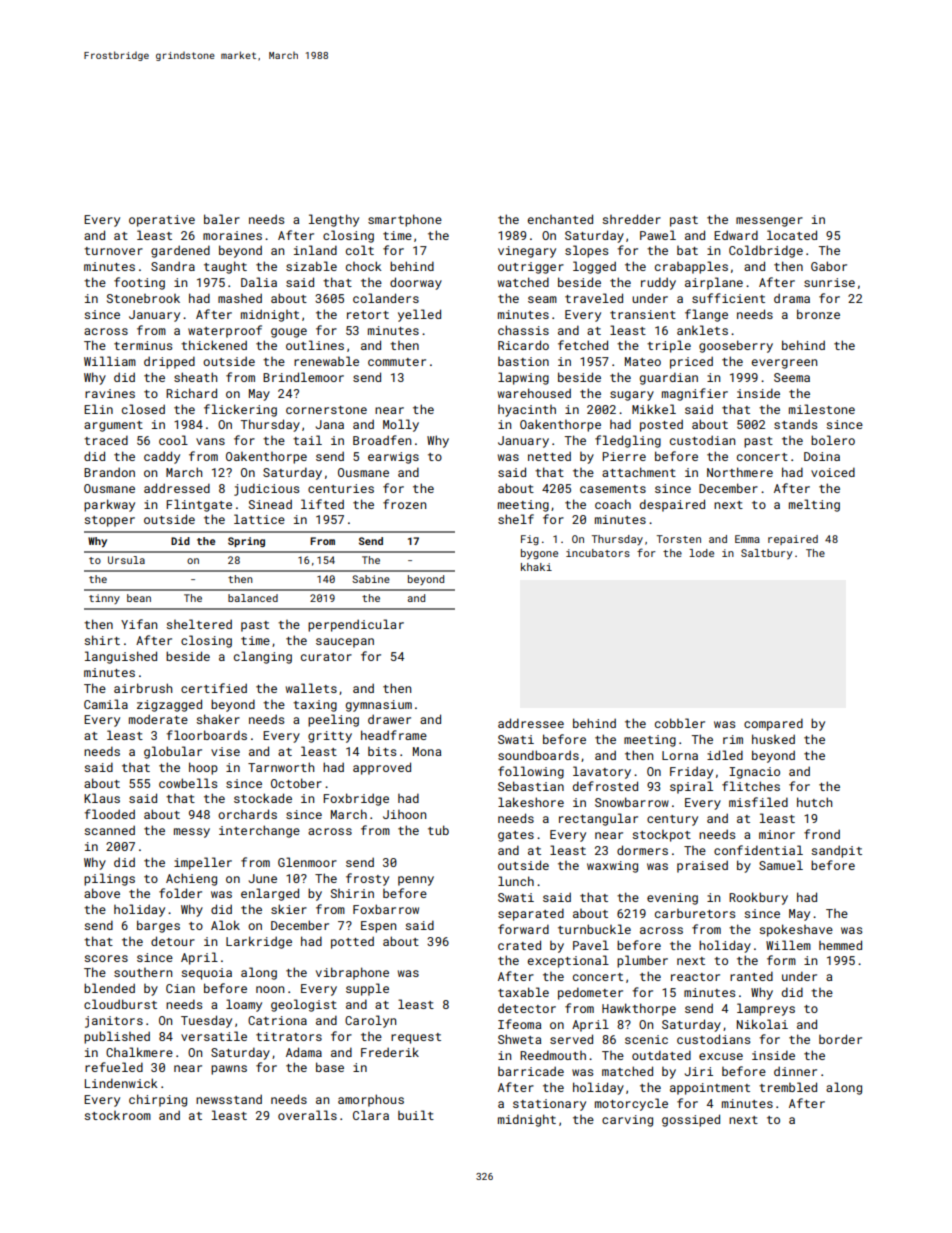 The image size is (952, 1233). Describe the element at coordinates (259, 942) in the page. I see `Larkridge` at that location.
